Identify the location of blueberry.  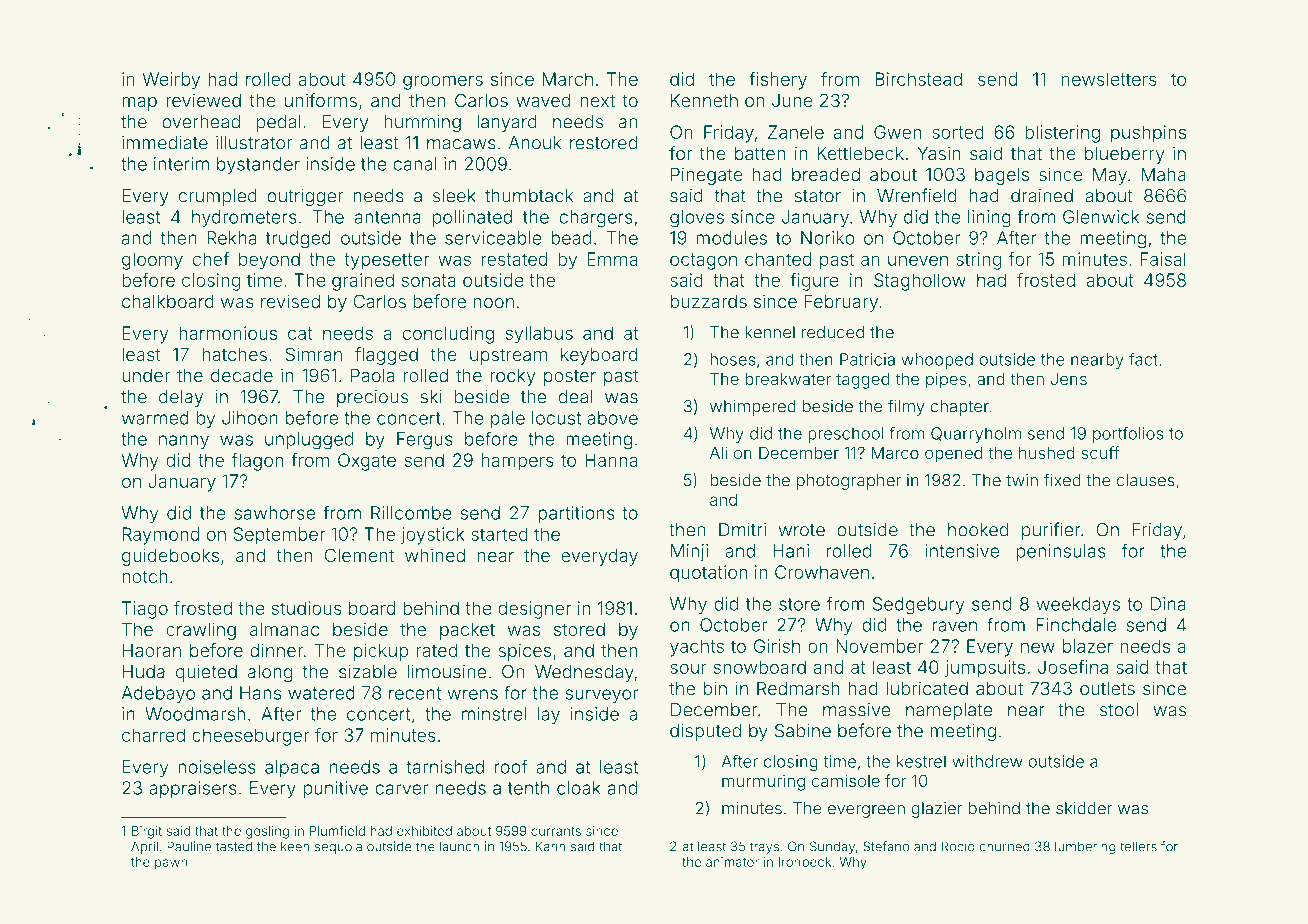
(1125, 155).
